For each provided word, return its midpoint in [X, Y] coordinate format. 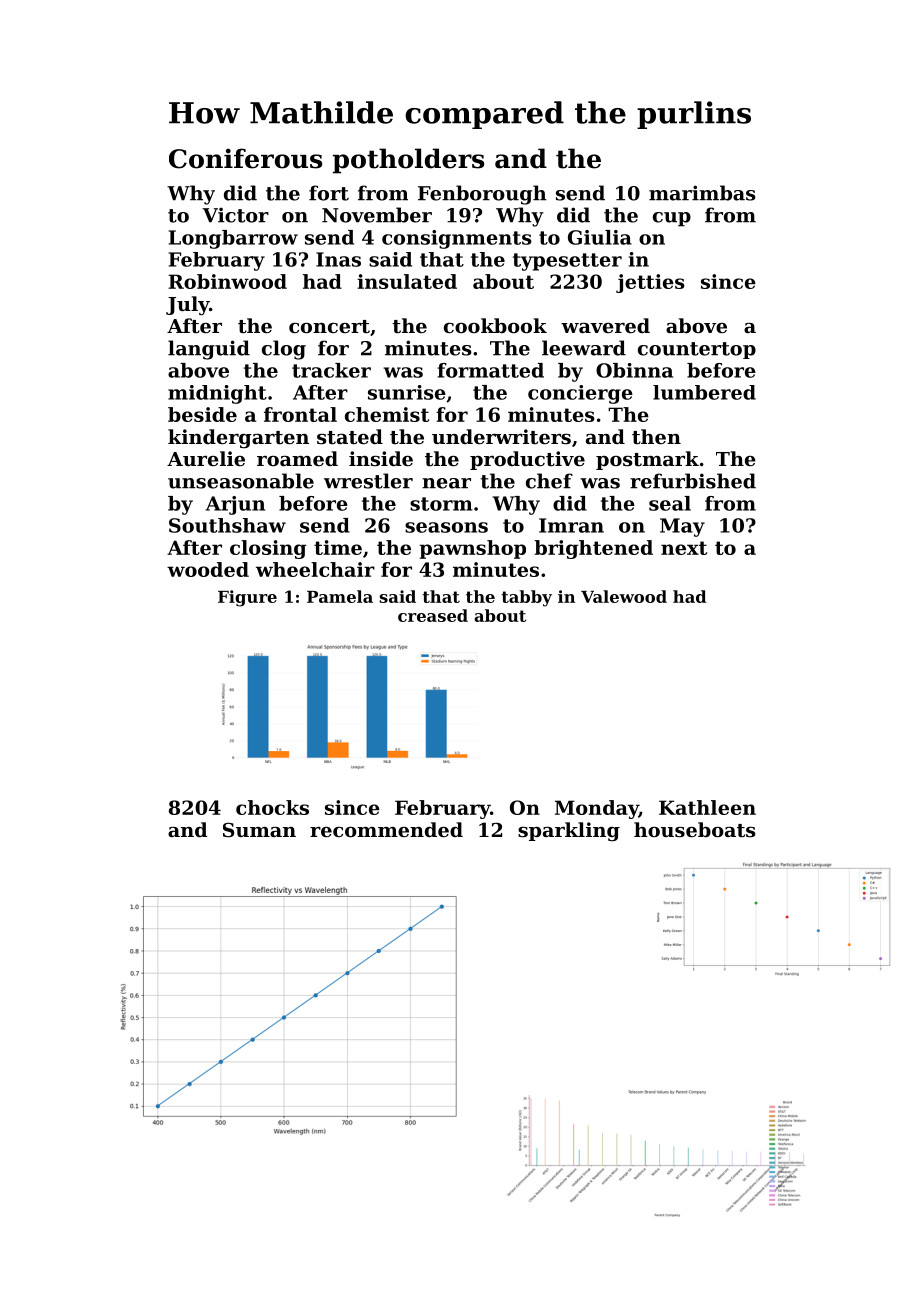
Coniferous [245, 158]
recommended [386, 829]
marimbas [702, 193]
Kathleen [707, 807]
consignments [457, 239]
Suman [259, 830]
